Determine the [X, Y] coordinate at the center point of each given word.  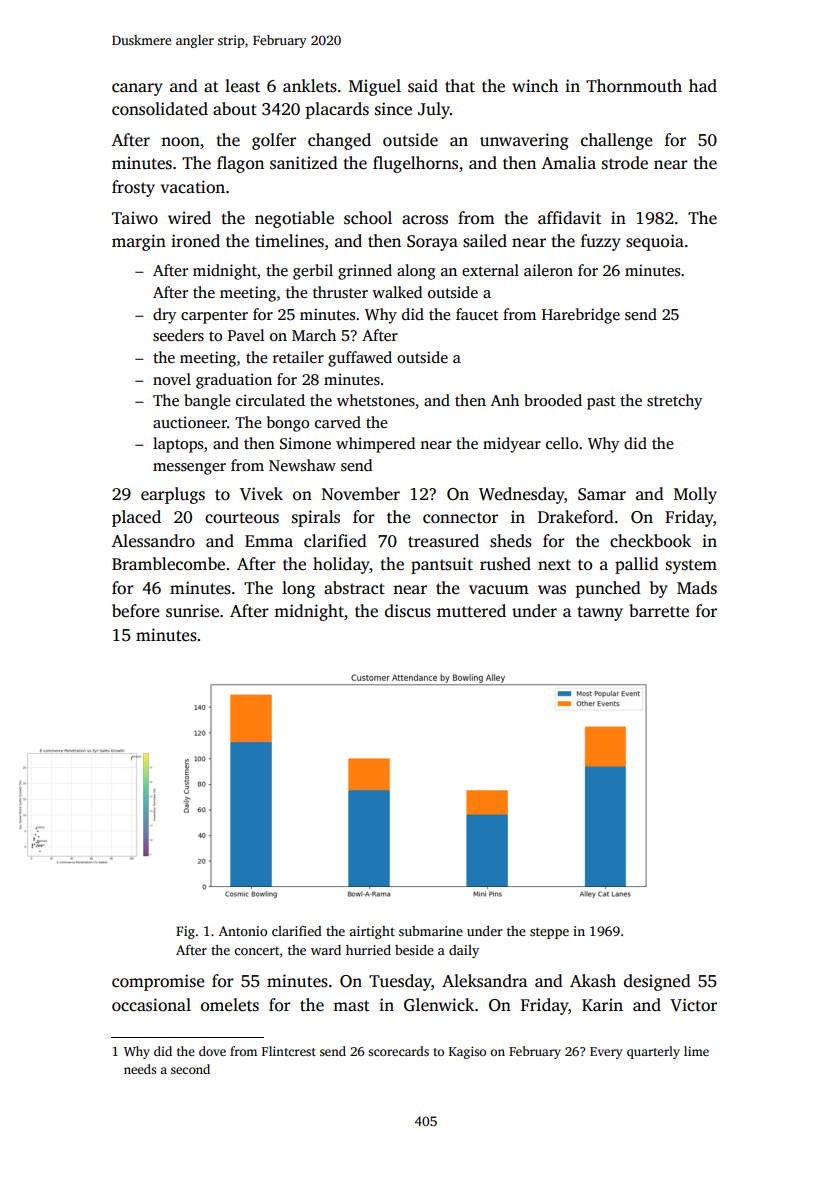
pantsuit [442, 565]
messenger [189, 469]
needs [140, 1069]
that [460, 86]
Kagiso [467, 1052]
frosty [133, 188]
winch [535, 86]
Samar [602, 494]
